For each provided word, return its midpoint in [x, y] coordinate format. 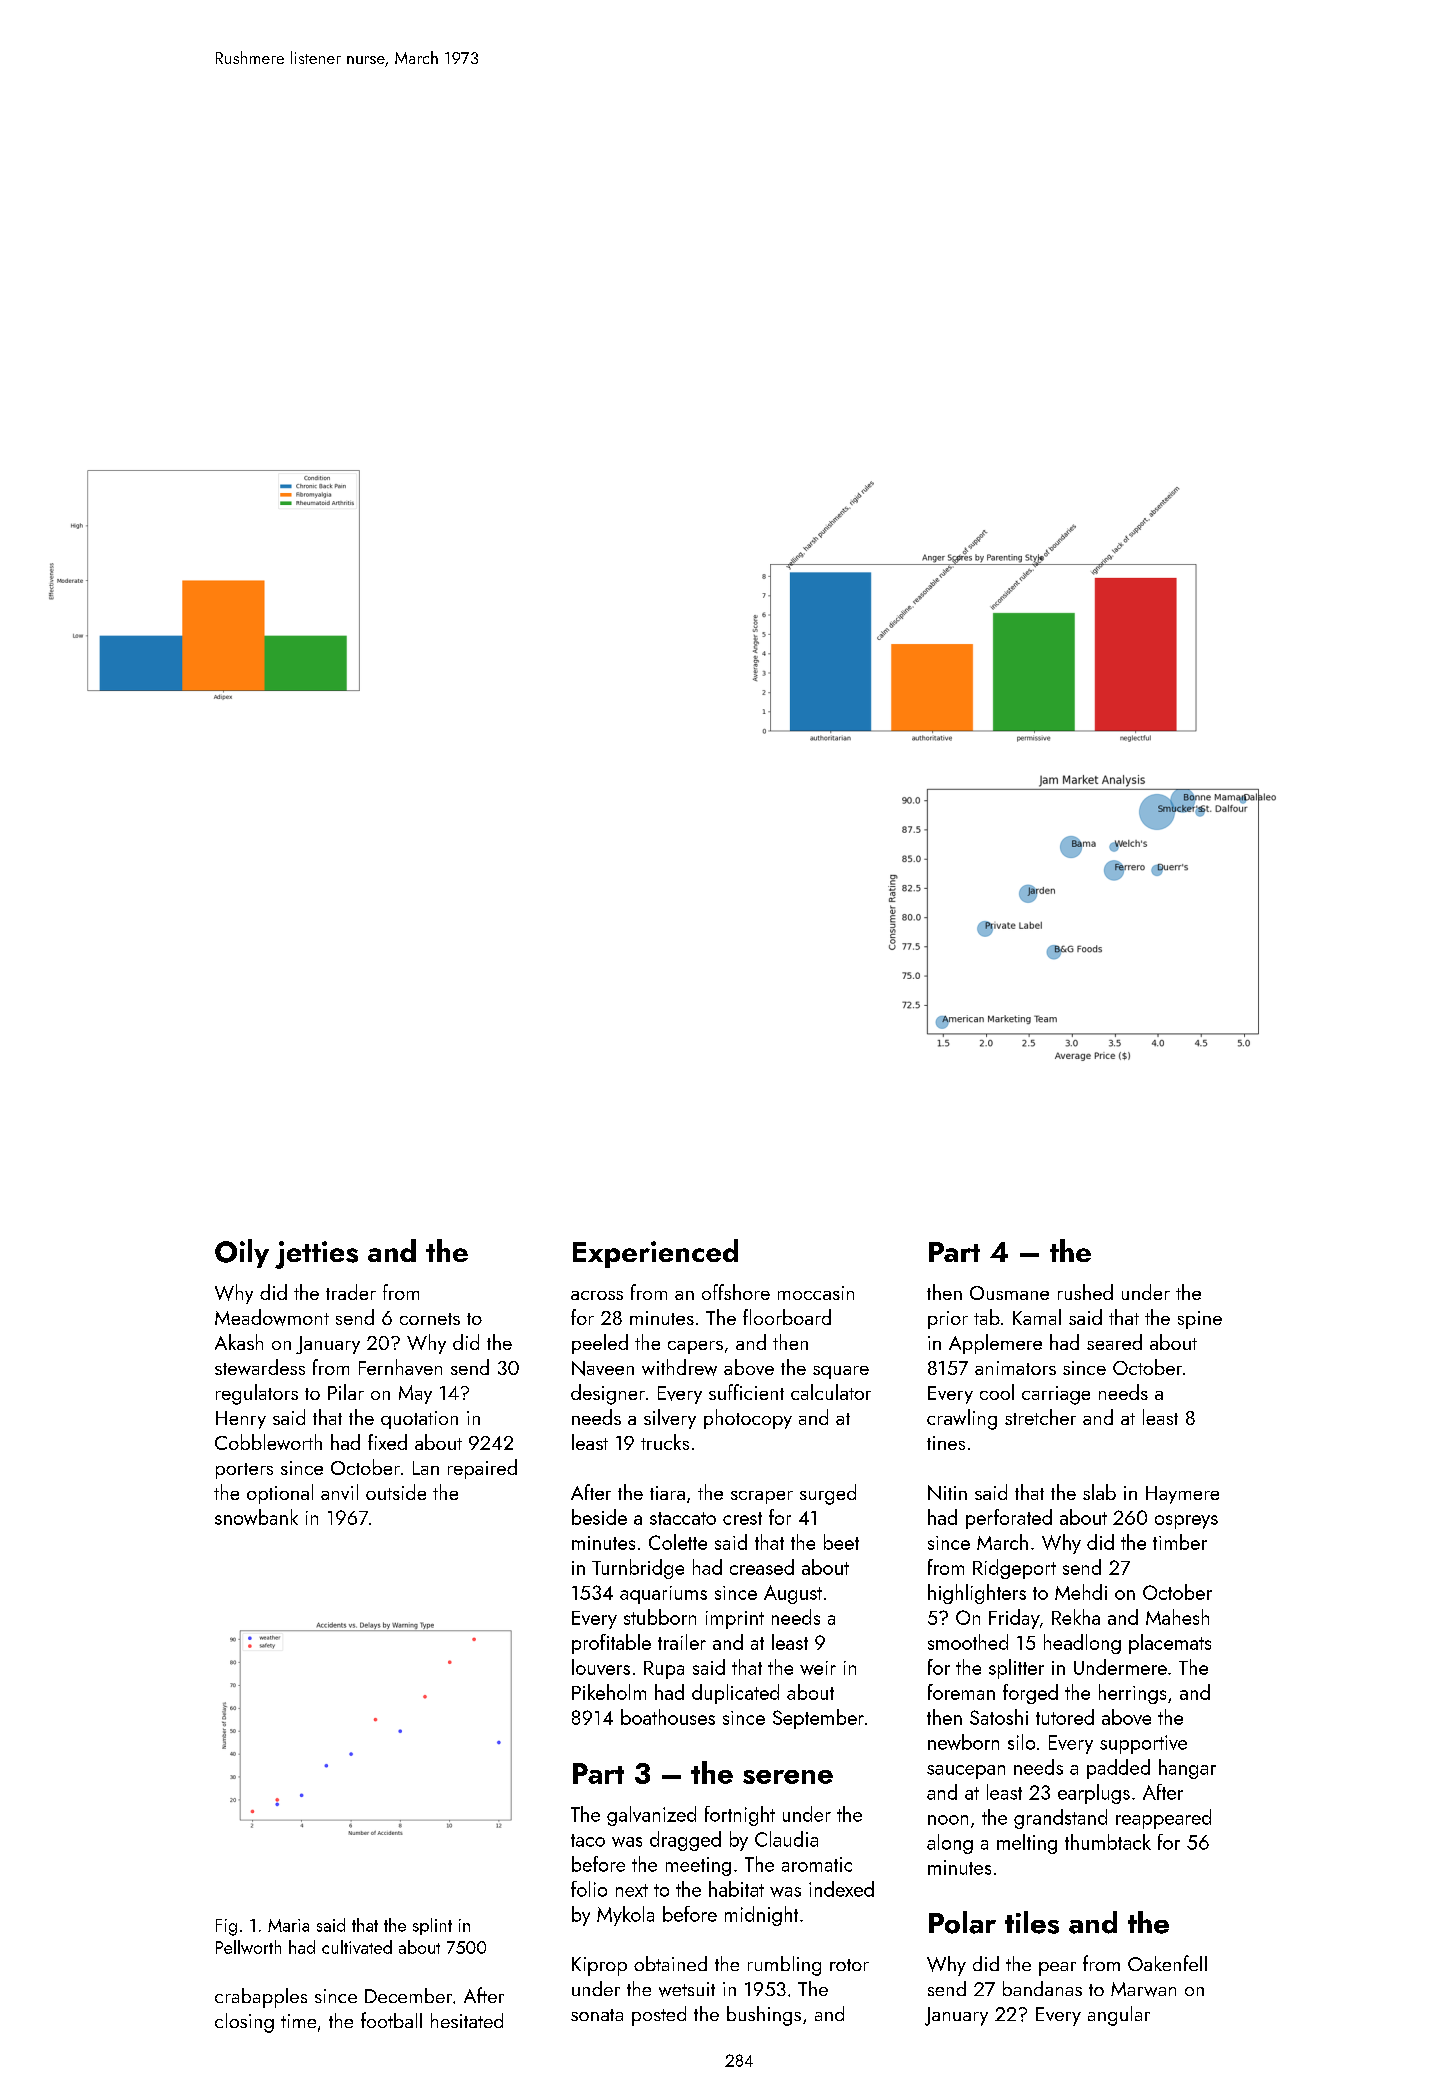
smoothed [968, 1642]
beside [599, 1517]
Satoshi [999, 1717]
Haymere [1182, 1495]
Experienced [655, 1253]
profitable [611, 1644]
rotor [849, 1965]
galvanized [651, 1816]
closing [244, 2023]
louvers [601, 1667]
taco [588, 1840]
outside [396, 1492]
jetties [316, 1255]
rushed [1085, 1292]
